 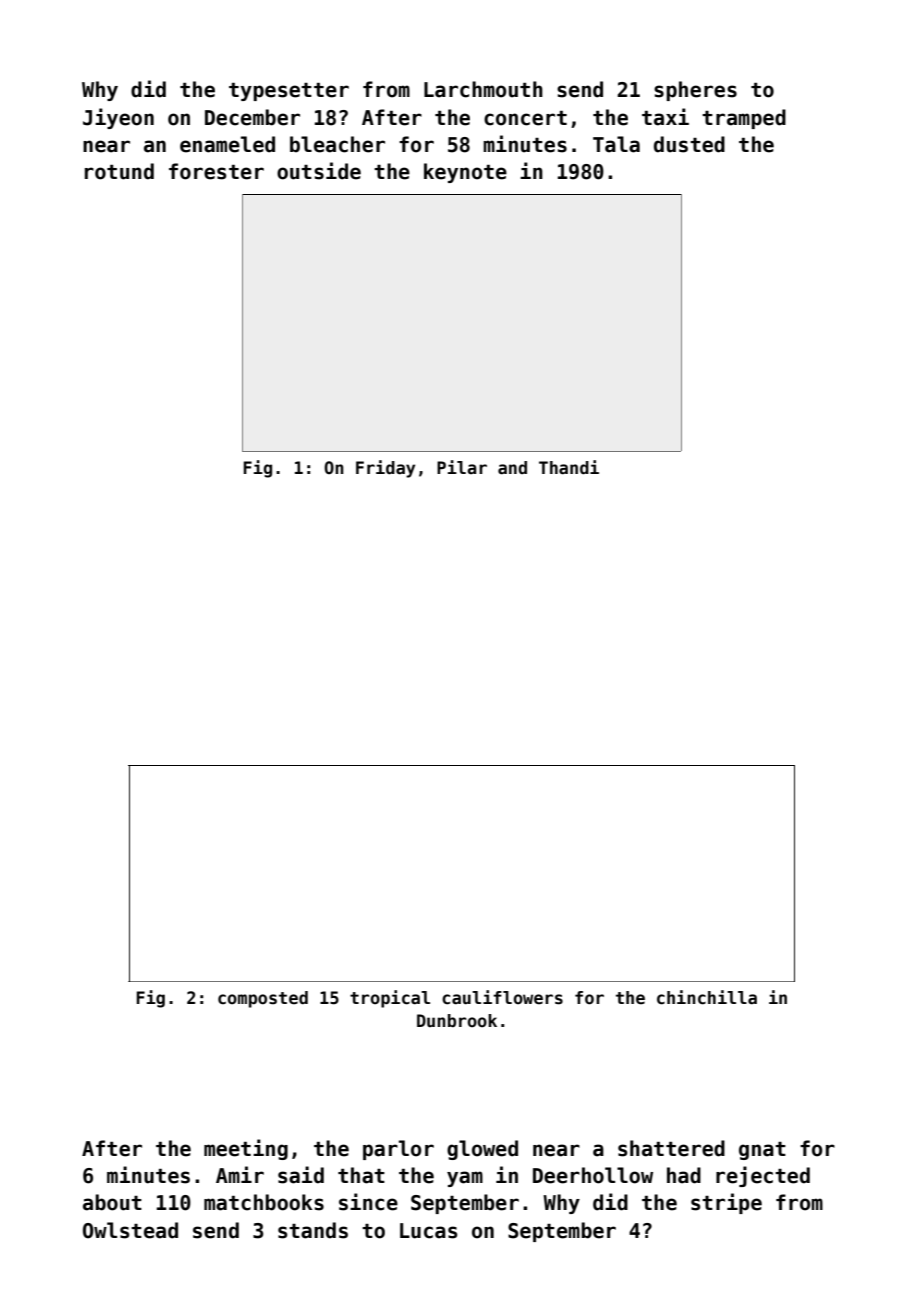 I want to click on chinchilla, so click(x=707, y=997).
